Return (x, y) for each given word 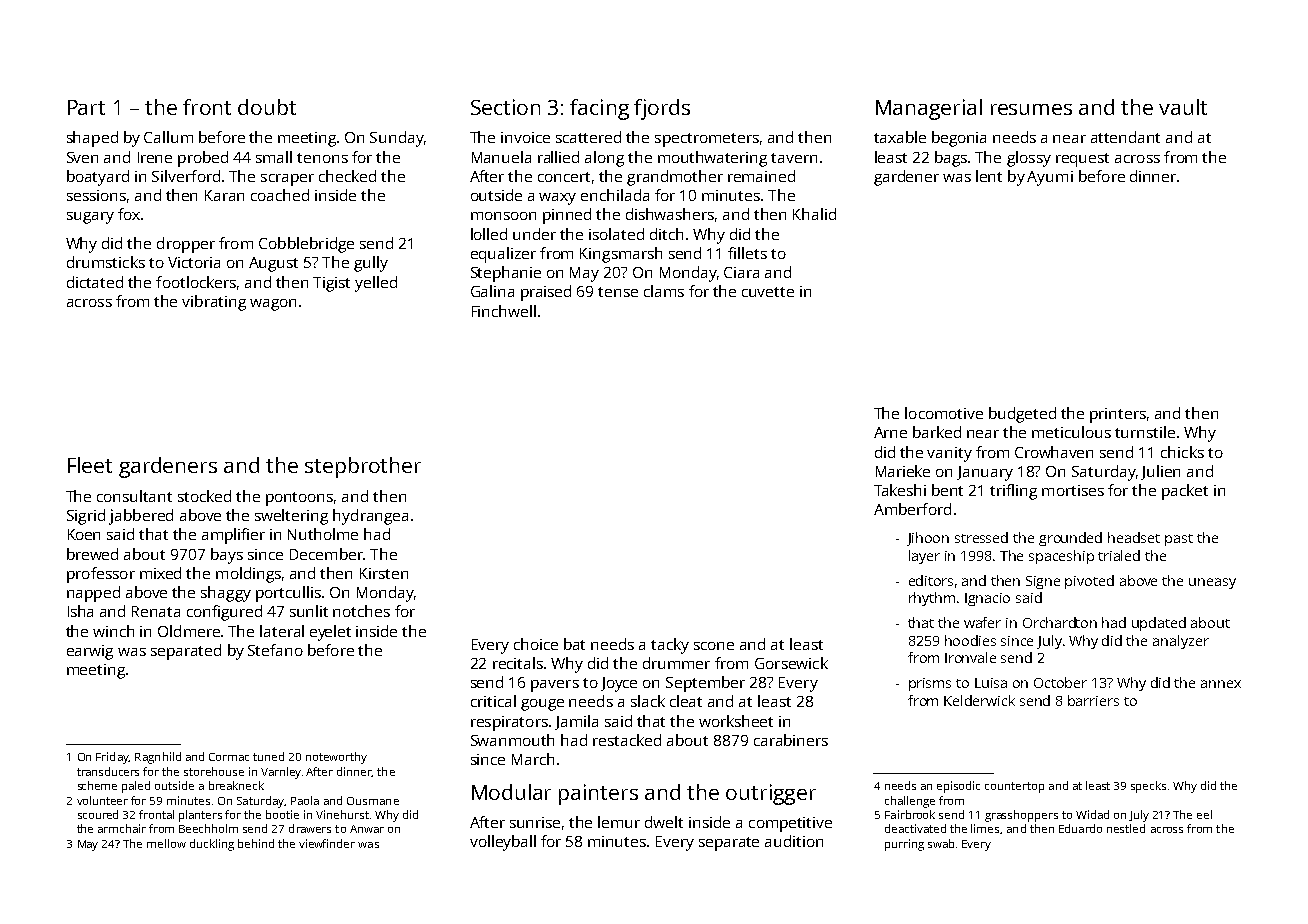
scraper (287, 180)
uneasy (1212, 583)
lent (989, 176)
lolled (489, 234)
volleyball (503, 843)
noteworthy (336, 758)
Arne (890, 432)
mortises (1073, 490)
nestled (1126, 828)
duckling (212, 845)
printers (1118, 415)
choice (536, 644)
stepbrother (363, 467)
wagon (273, 305)
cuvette (768, 292)
